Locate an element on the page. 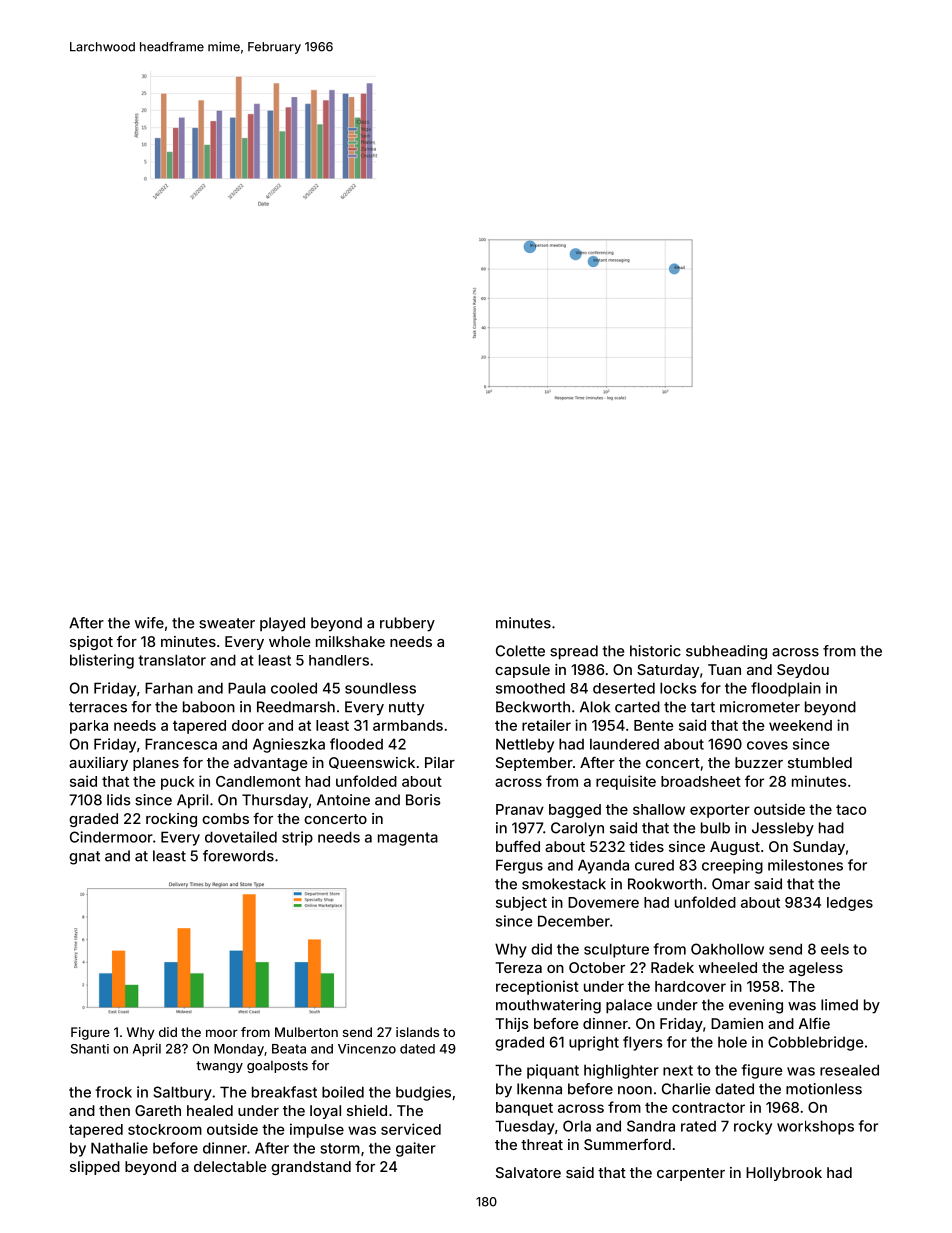 The height and width of the page is (1233, 952). smoothed is located at coordinates (530, 688).
